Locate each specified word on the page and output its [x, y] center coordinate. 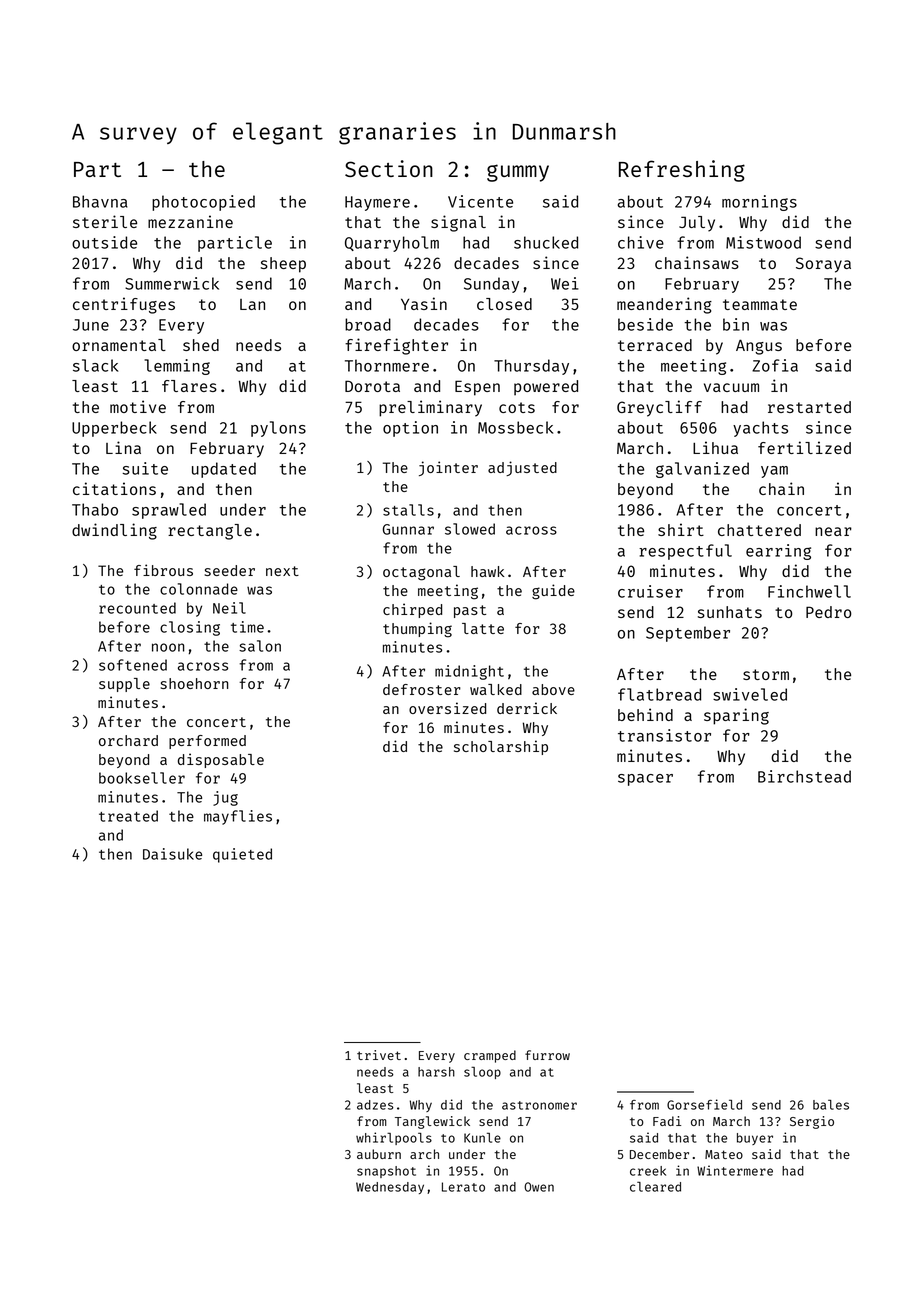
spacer [645, 780]
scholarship [501, 747]
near [833, 531]
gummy [518, 173]
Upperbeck [114, 429]
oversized [447, 708]
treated [128, 816]
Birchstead [804, 776]
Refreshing [682, 171]
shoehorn [194, 683]
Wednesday [390, 1188]
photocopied [203, 203]
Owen [539, 1187]
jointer [448, 468]
